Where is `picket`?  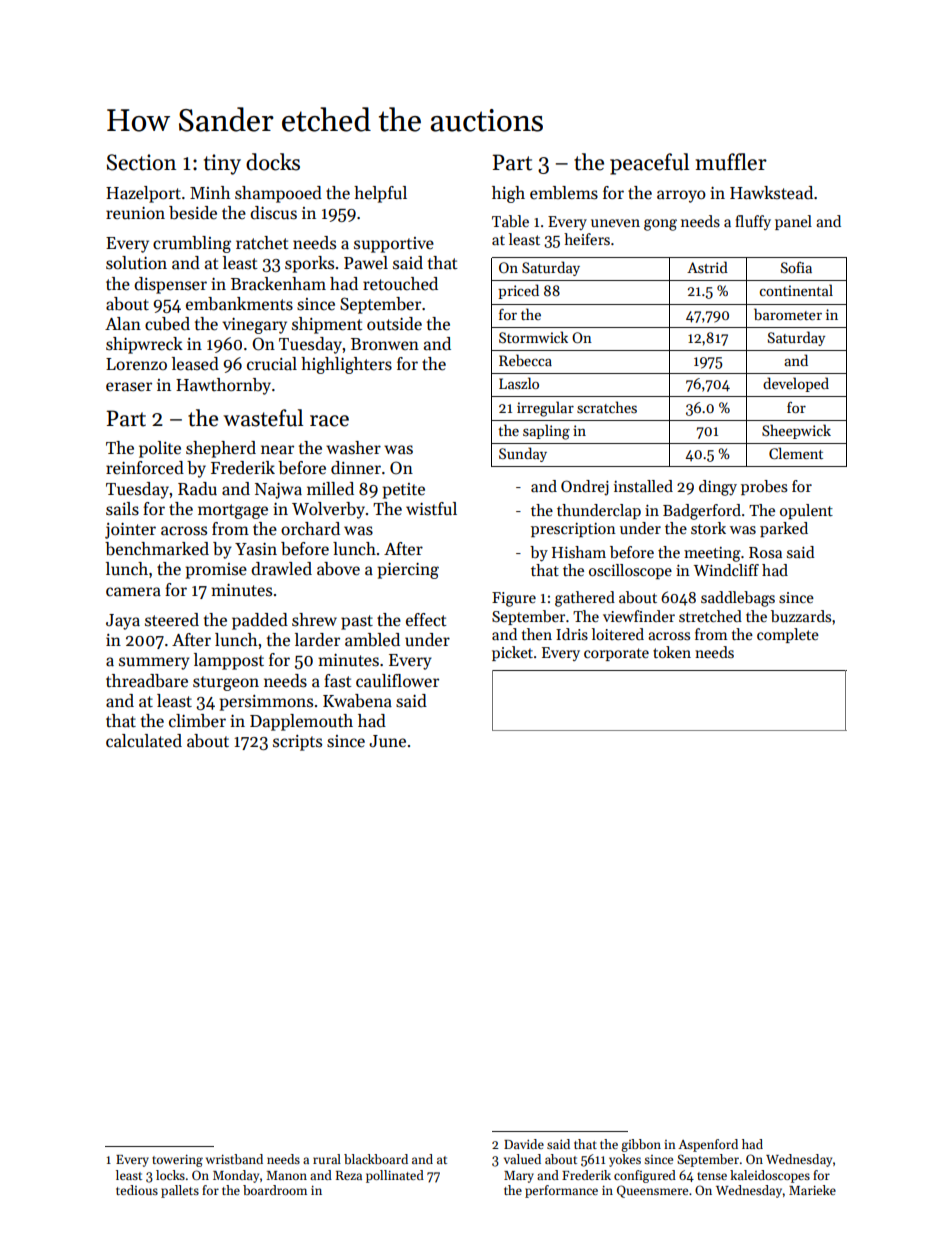 picket is located at coordinates (512, 653).
